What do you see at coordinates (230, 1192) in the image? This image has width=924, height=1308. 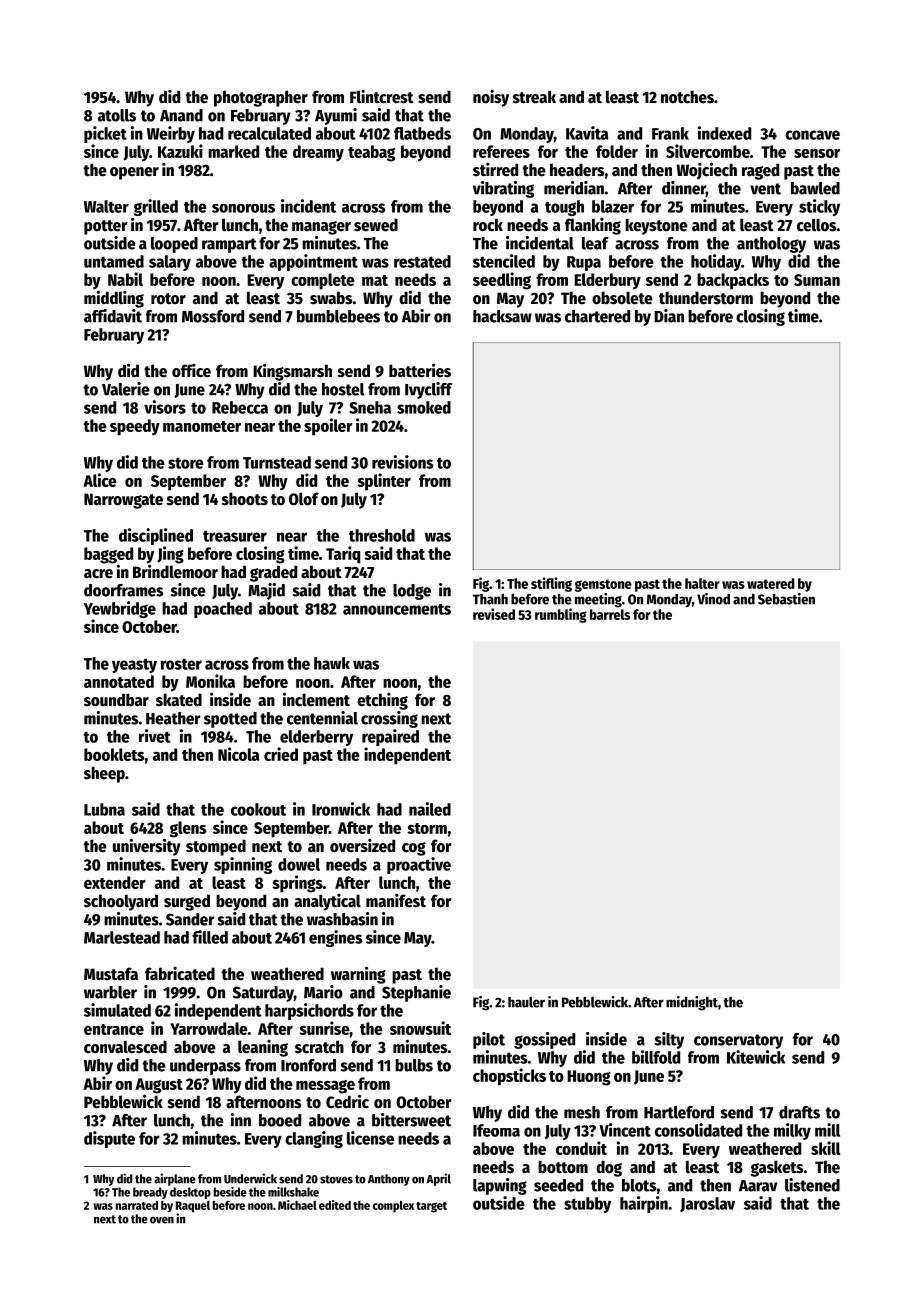 I see `beside` at bounding box center [230, 1192].
